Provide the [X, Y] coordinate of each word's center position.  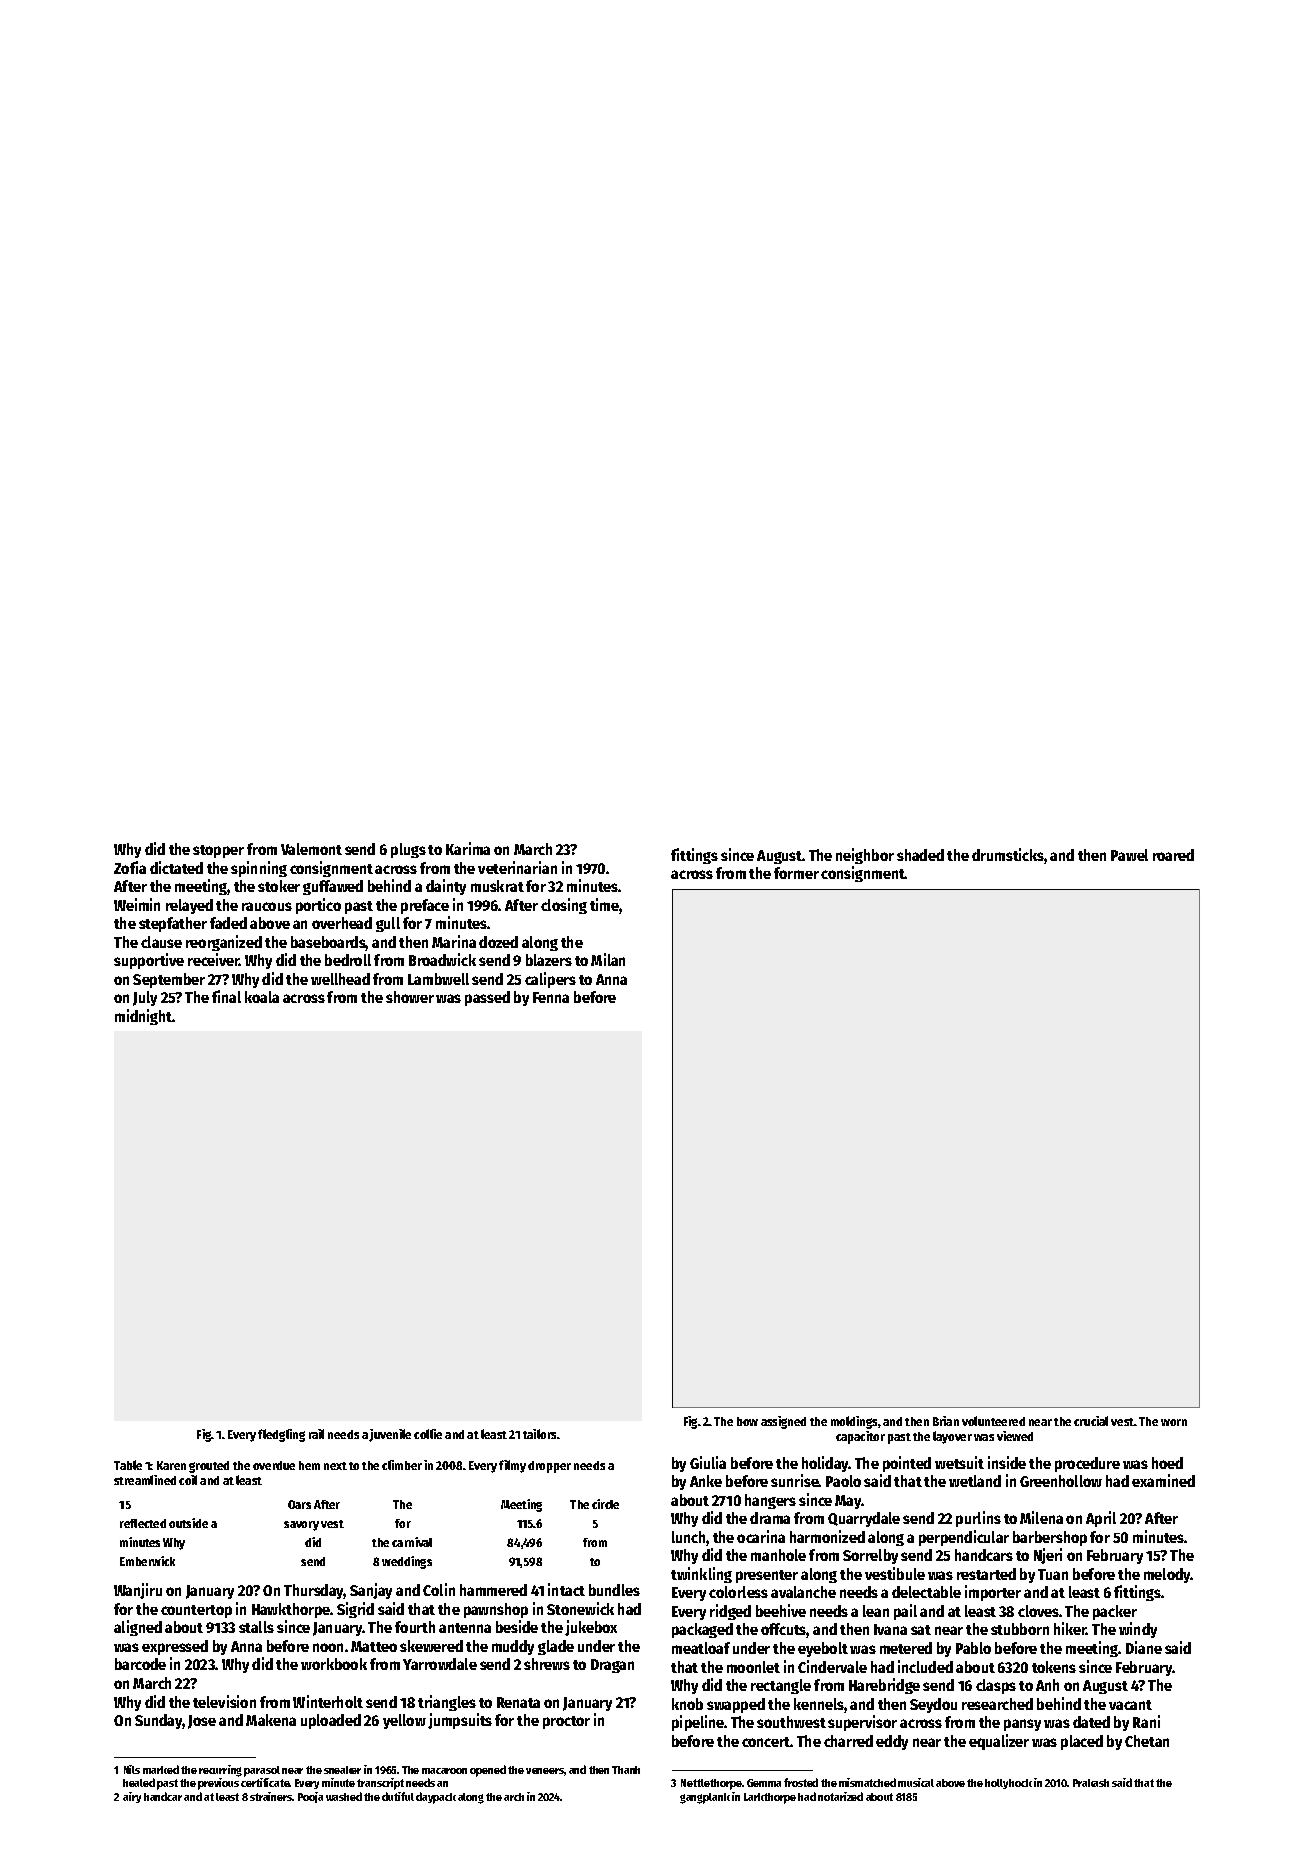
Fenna [551, 997]
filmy [512, 1466]
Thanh [626, 1770]
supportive [149, 961]
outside [188, 1523]
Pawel [1129, 855]
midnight [143, 1017]
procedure [1087, 1464]
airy [132, 1797]
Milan [608, 959]
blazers [549, 960]
